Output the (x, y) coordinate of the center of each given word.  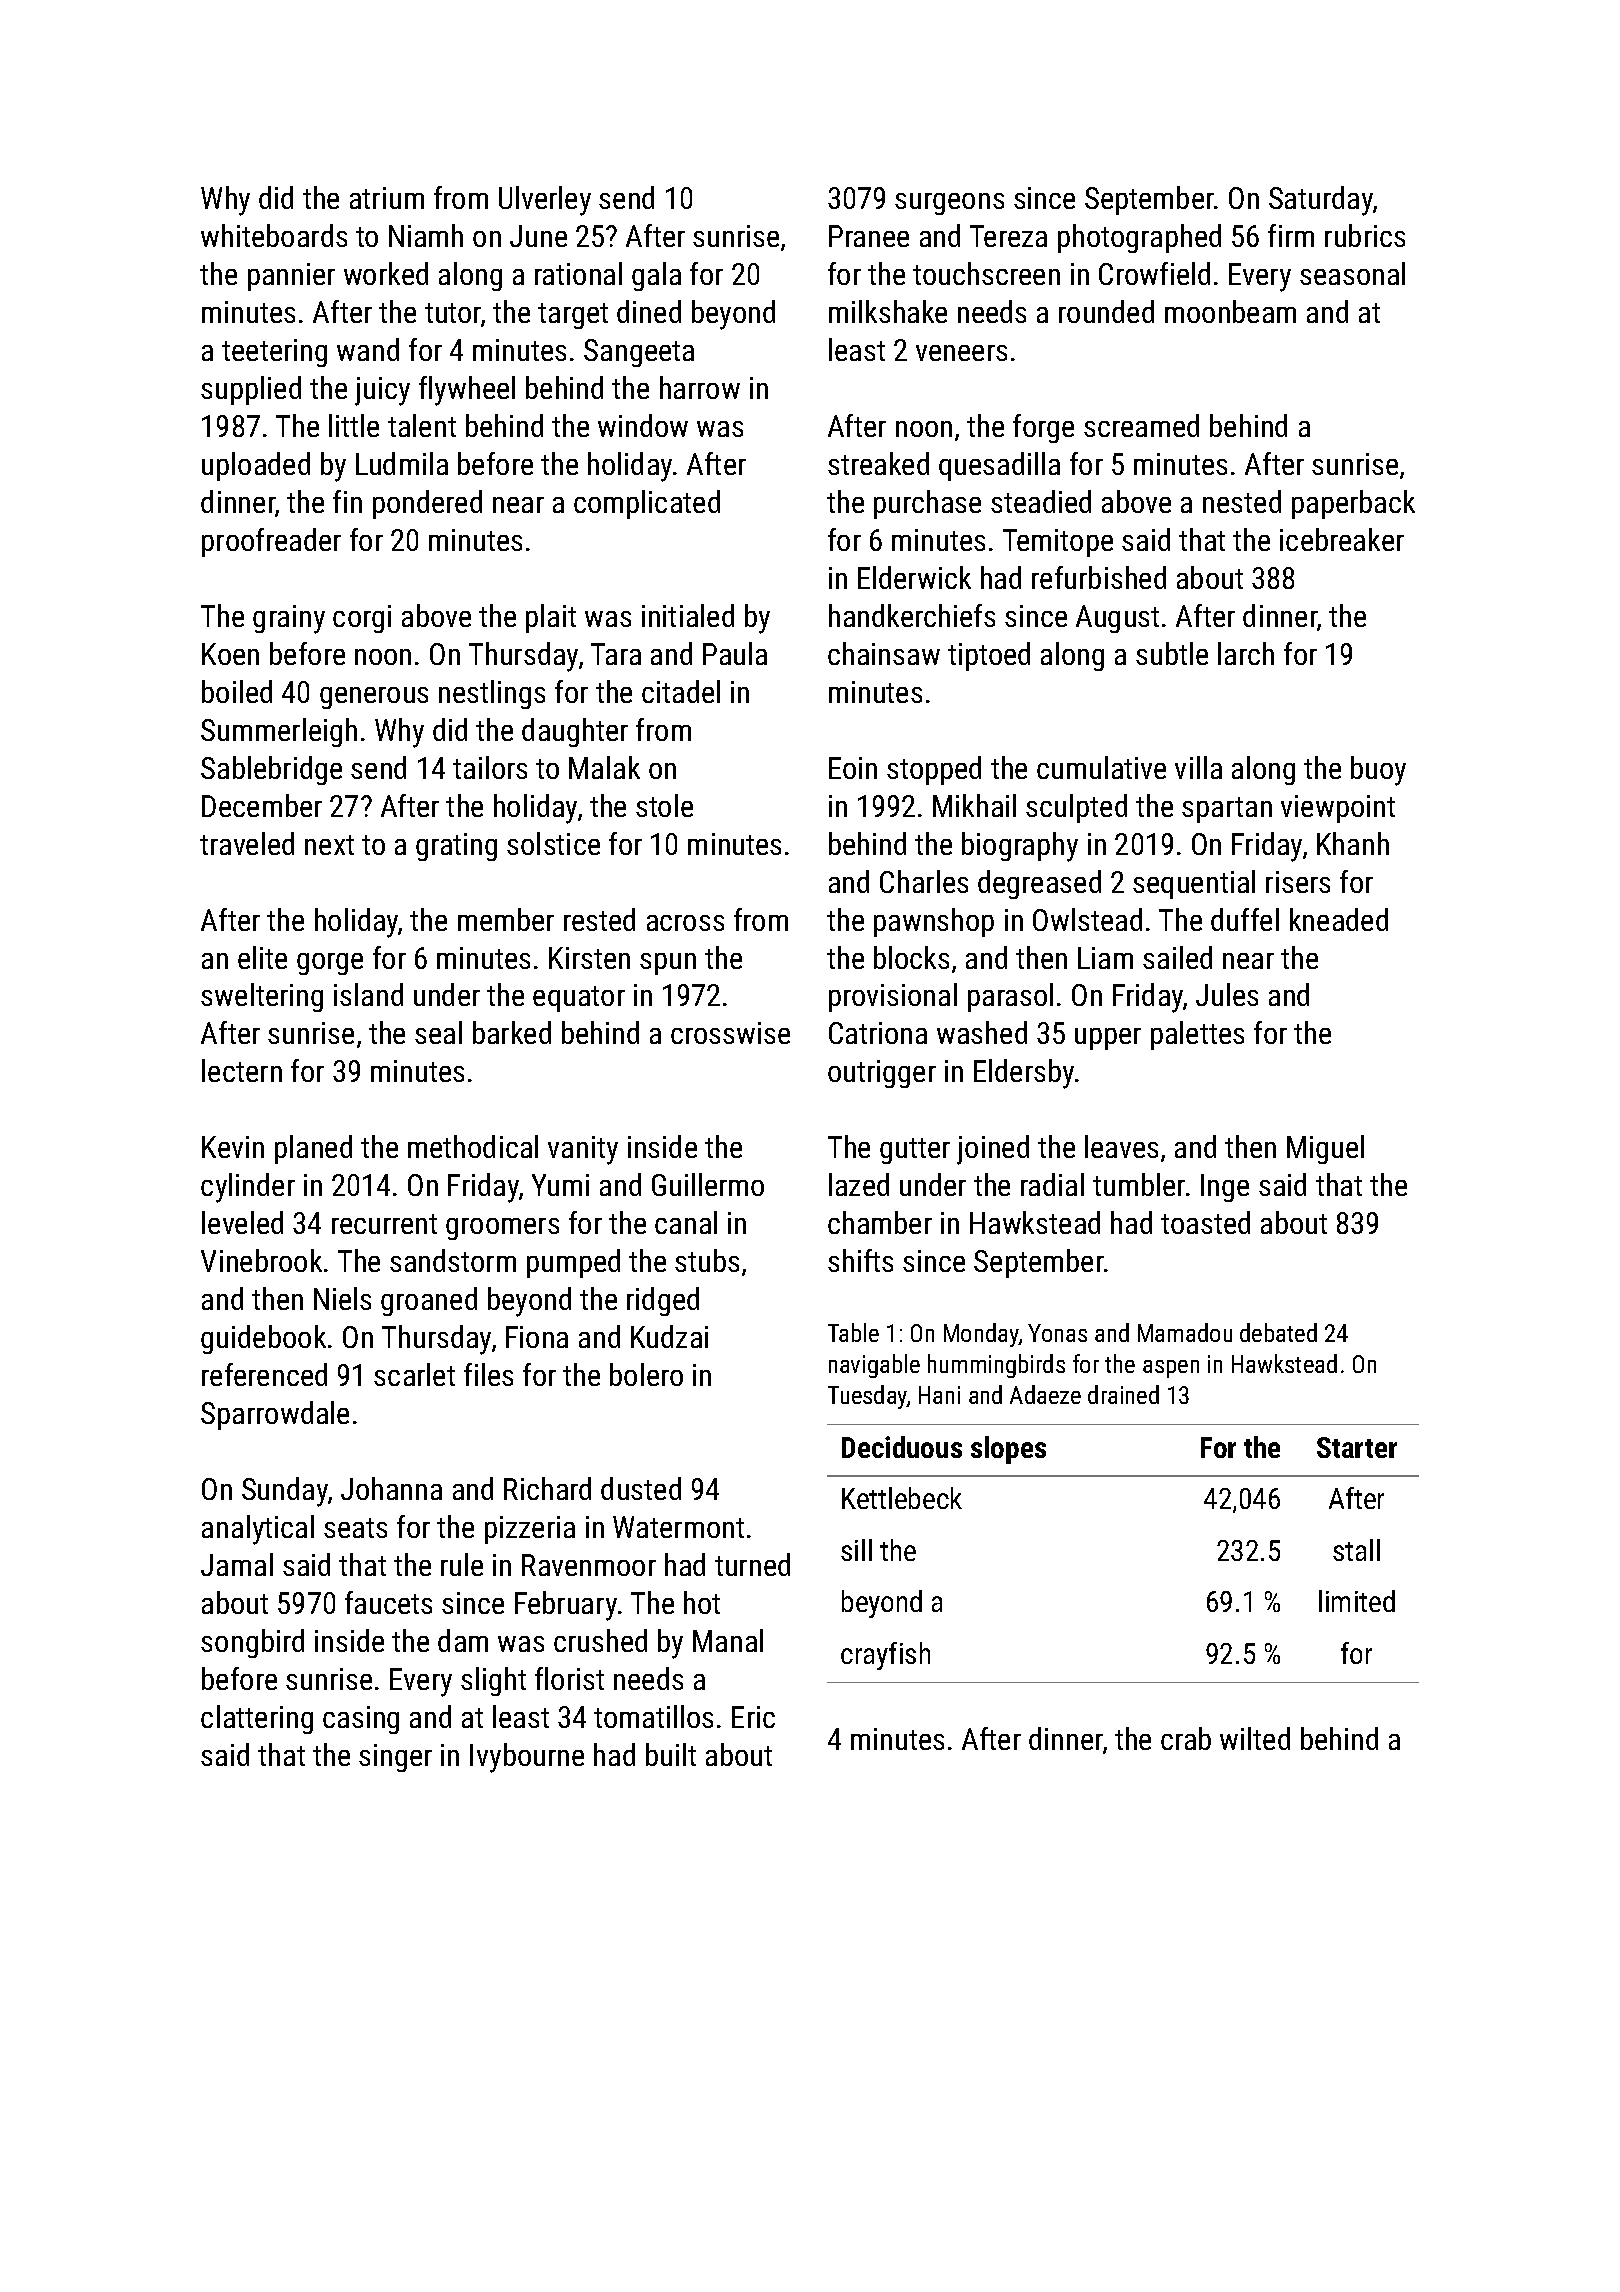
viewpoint (1338, 809)
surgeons (949, 204)
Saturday (1321, 201)
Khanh (1353, 843)
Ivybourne (527, 1758)
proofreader (271, 542)
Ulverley (545, 201)
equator (579, 999)
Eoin (853, 768)
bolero (646, 1374)
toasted (1205, 1222)
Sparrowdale (275, 1415)
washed (982, 1032)
